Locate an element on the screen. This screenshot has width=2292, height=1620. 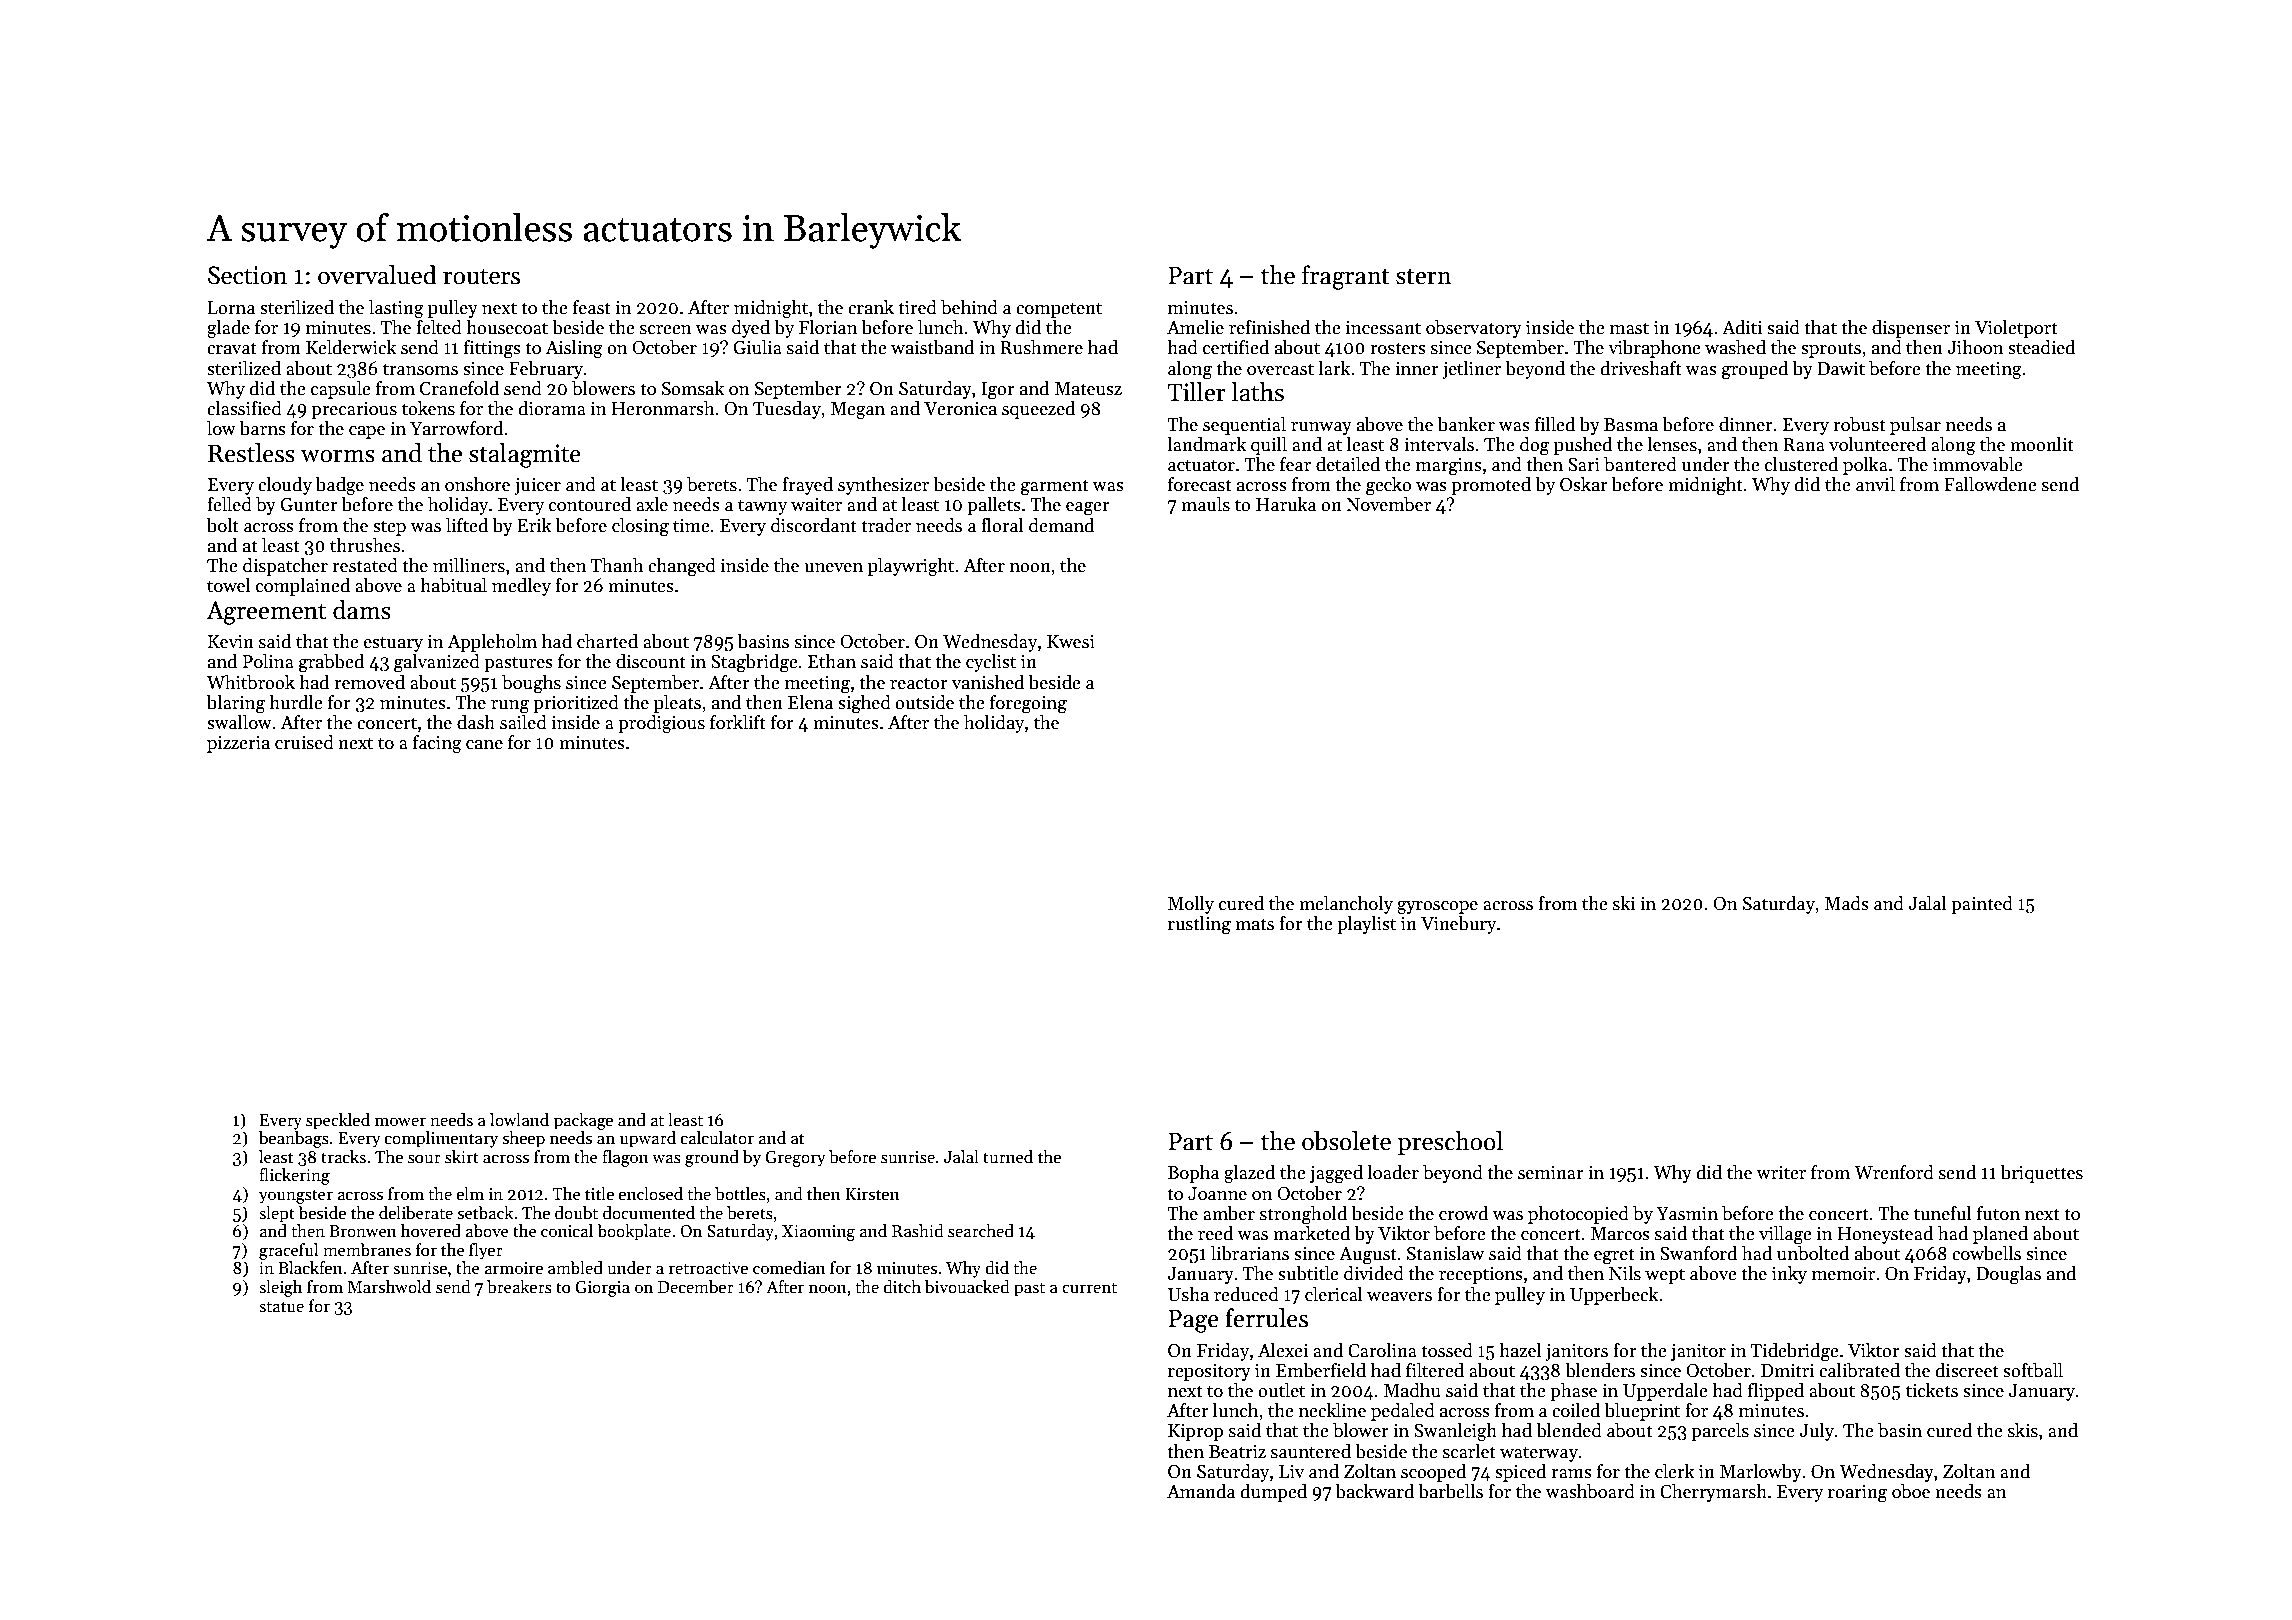
turned is located at coordinates (1008, 1156).
